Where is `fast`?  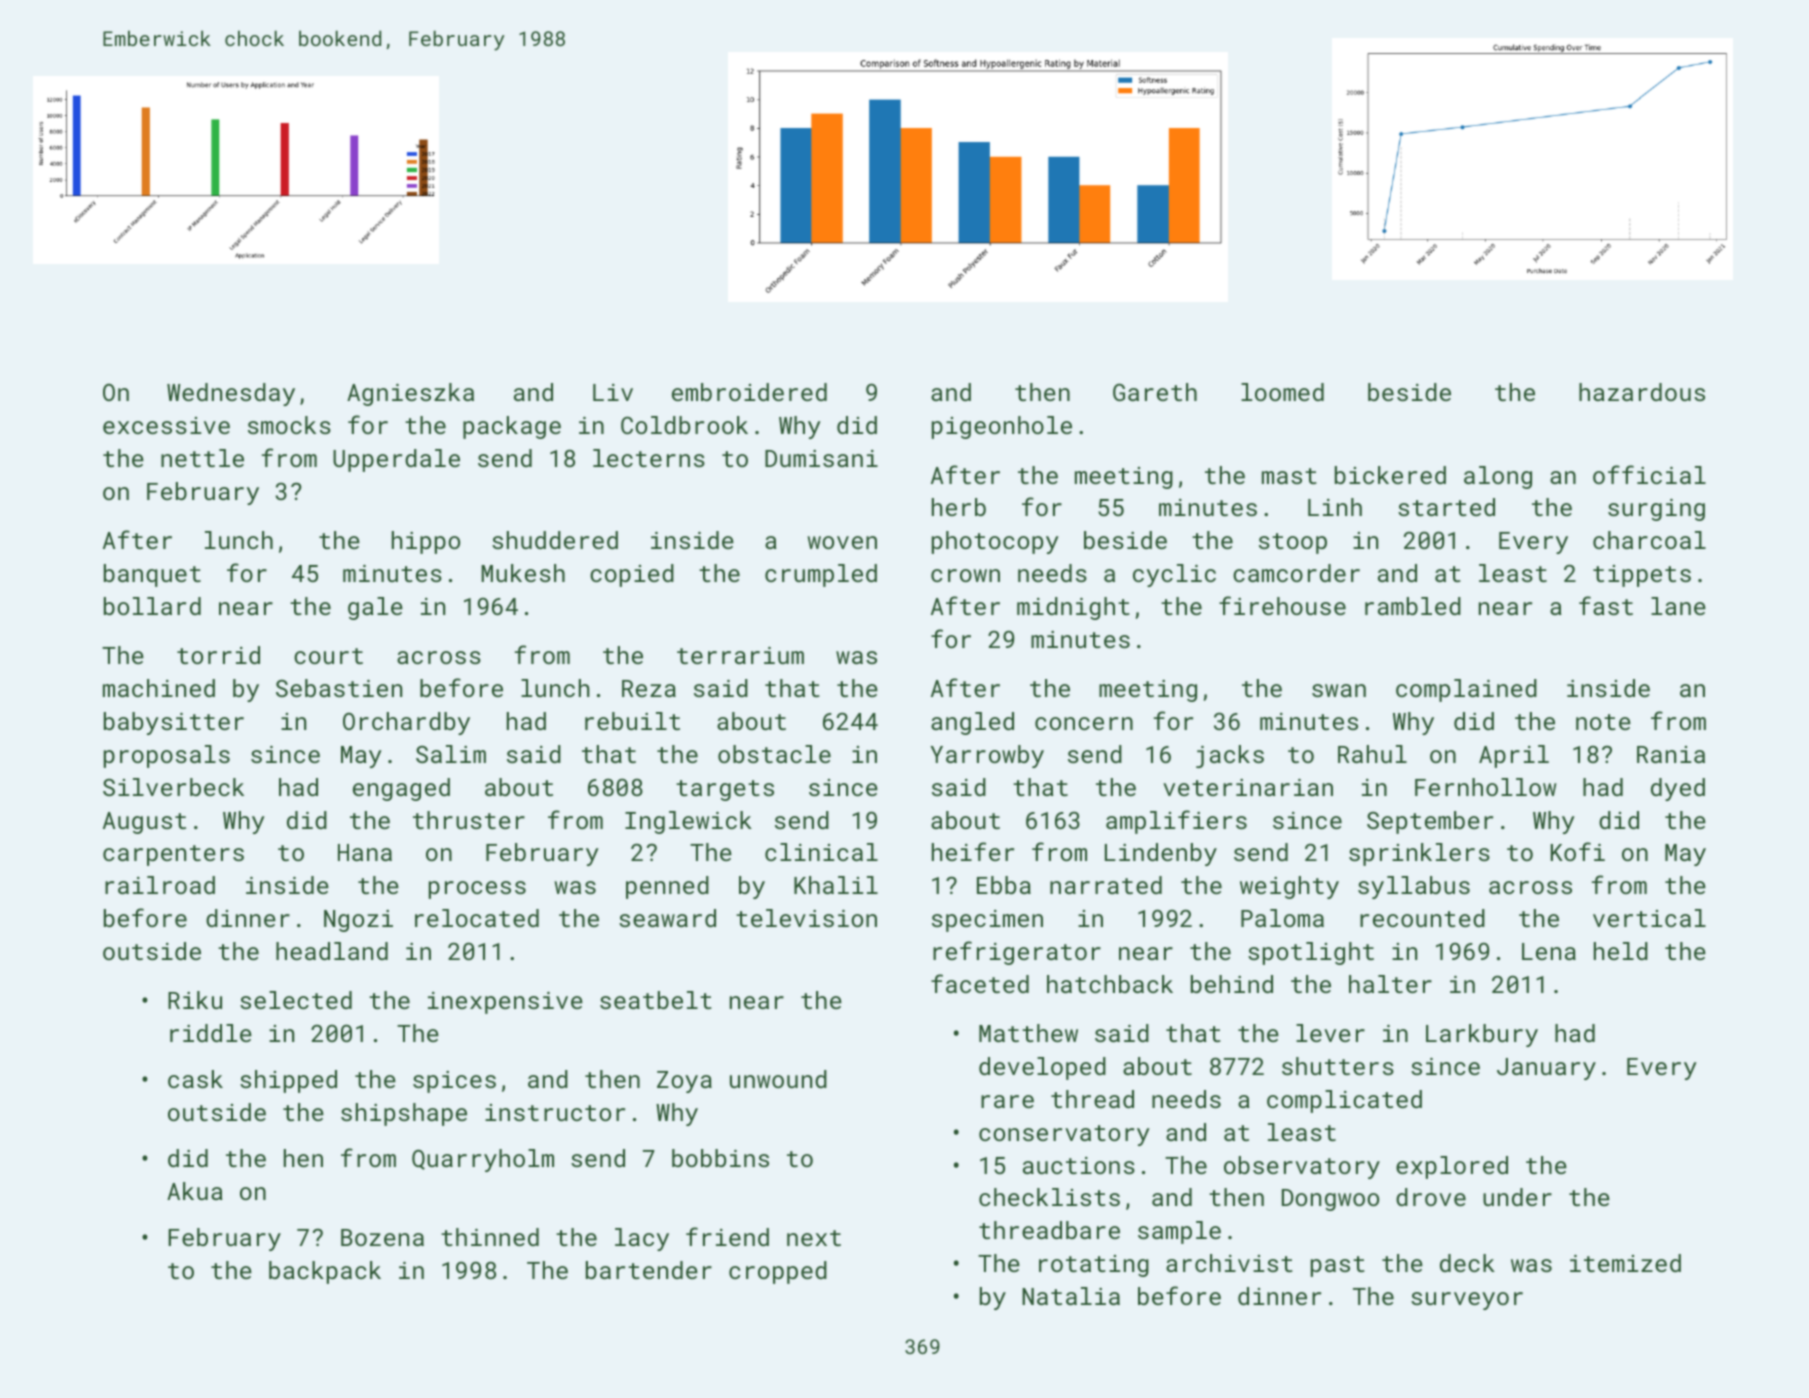
fast is located at coordinates (1606, 605).
